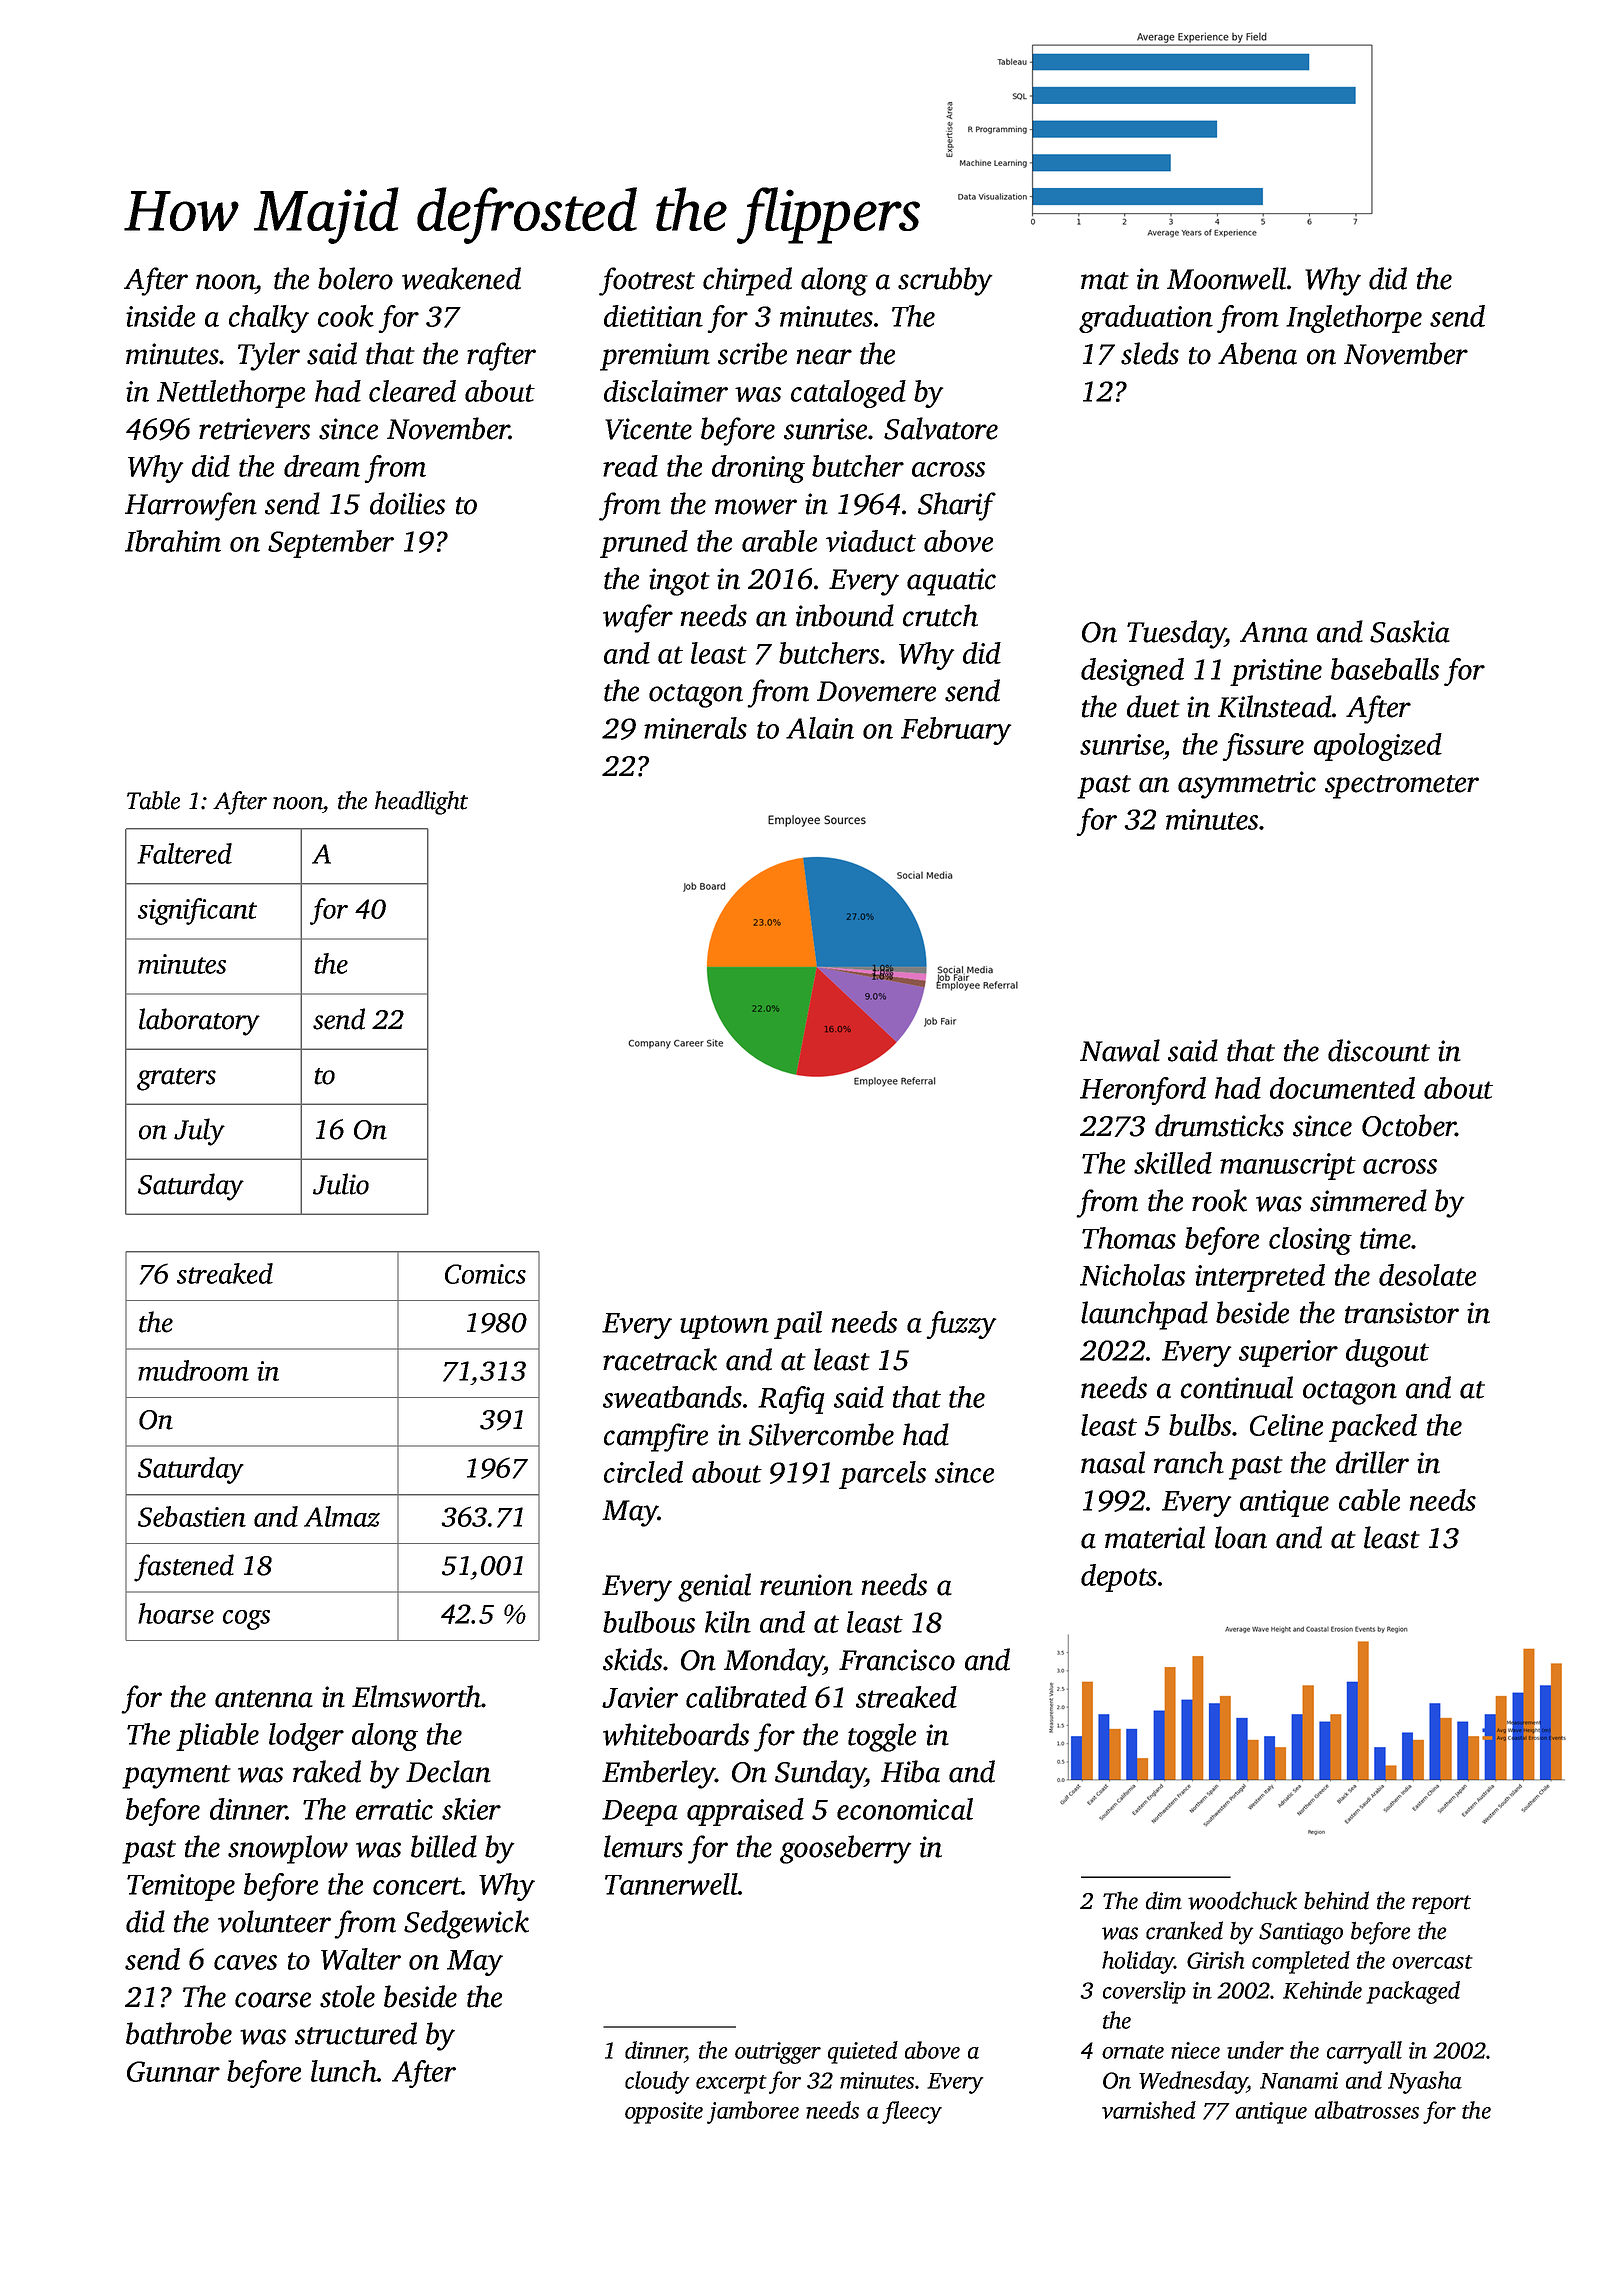 The width and height of the screenshot is (1620, 2292). I want to click on Moonwell, so click(1226, 278).
